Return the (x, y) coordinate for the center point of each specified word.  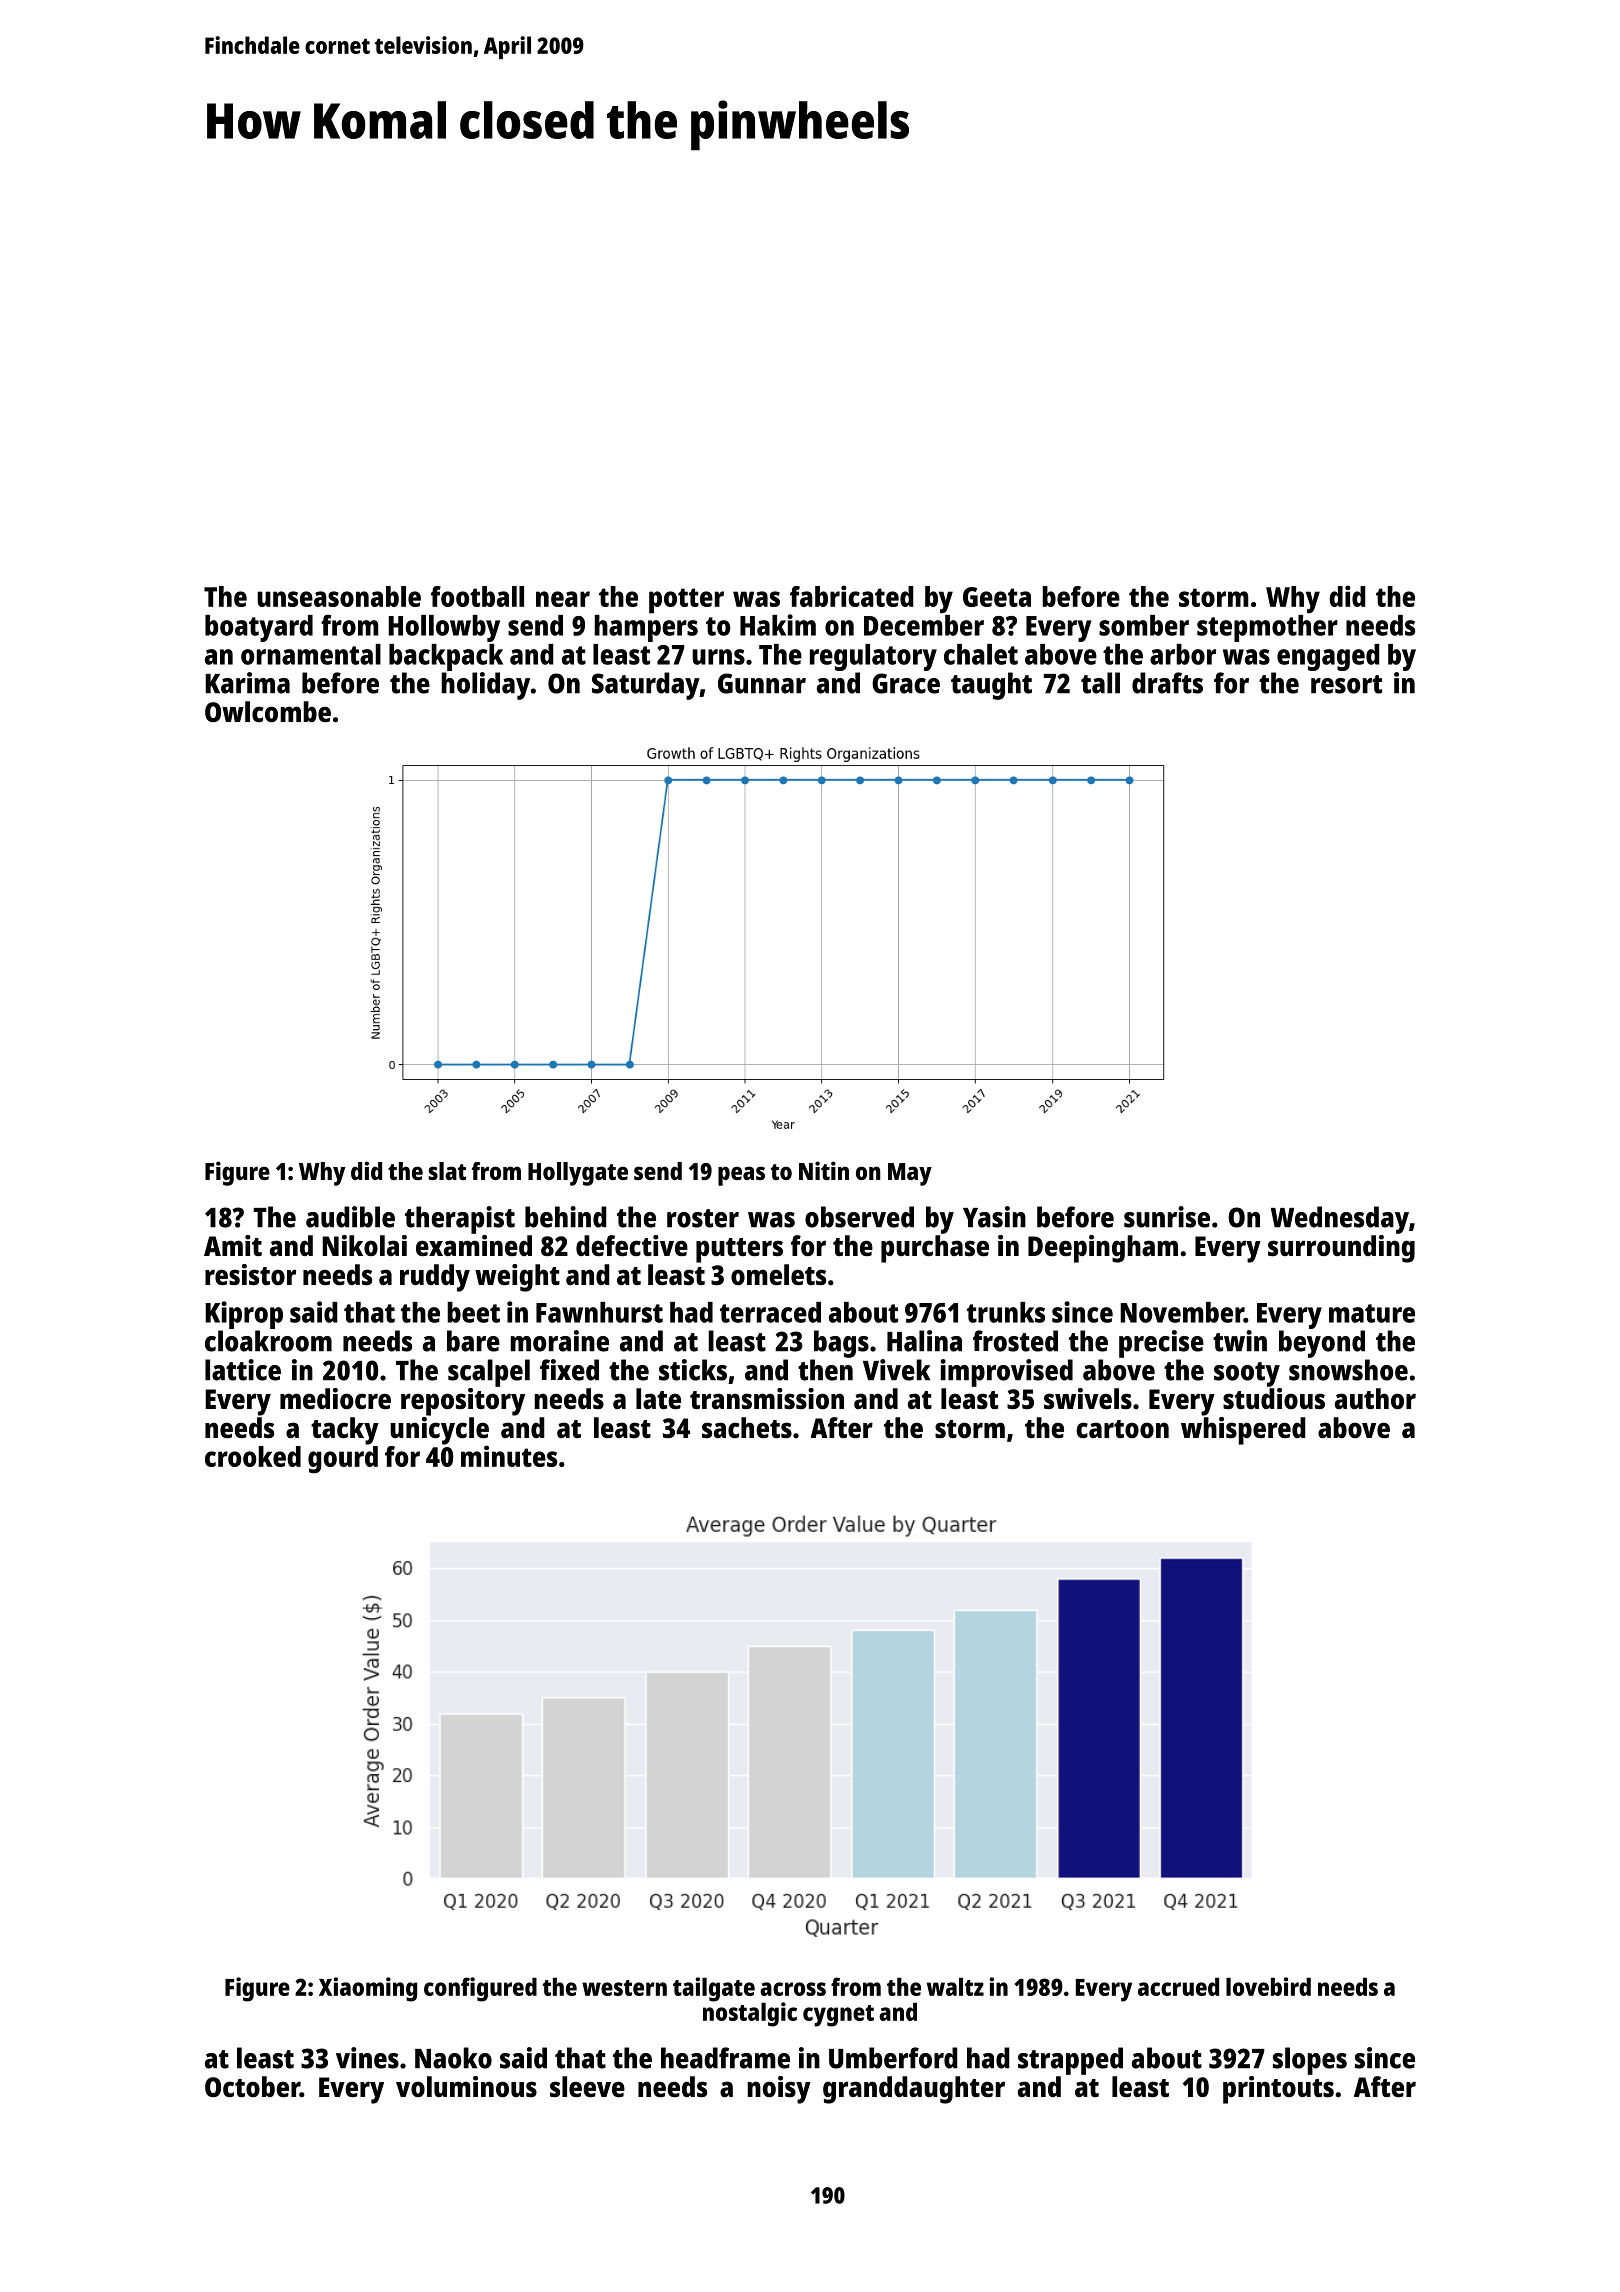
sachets (747, 1428)
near (563, 599)
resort (1346, 684)
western (624, 1988)
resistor (250, 1275)
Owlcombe (268, 712)
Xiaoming (368, 1989)
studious (1274, 1398)
